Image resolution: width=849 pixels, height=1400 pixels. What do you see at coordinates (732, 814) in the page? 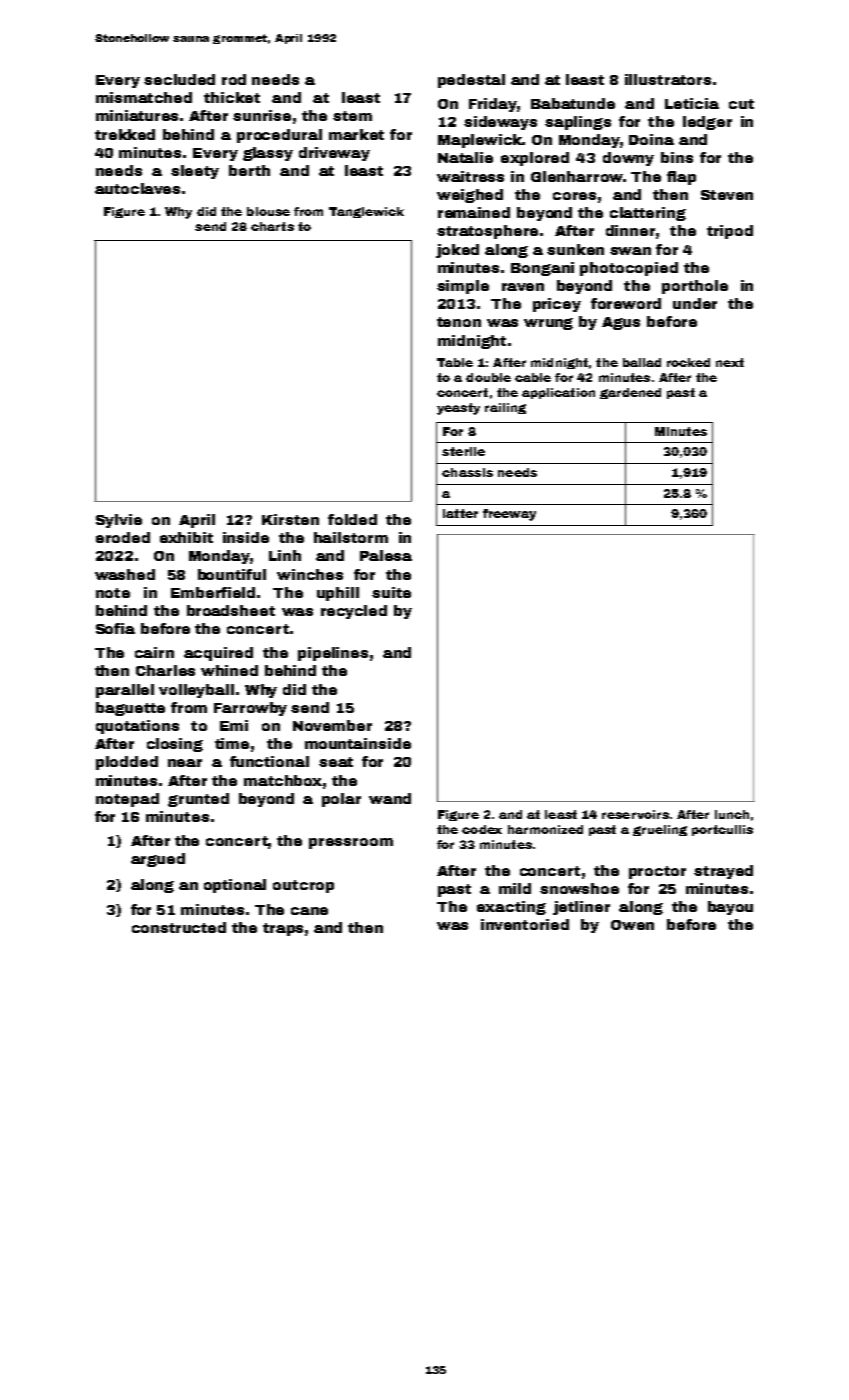
I see `lunch` at bounding box center [732, 814].
